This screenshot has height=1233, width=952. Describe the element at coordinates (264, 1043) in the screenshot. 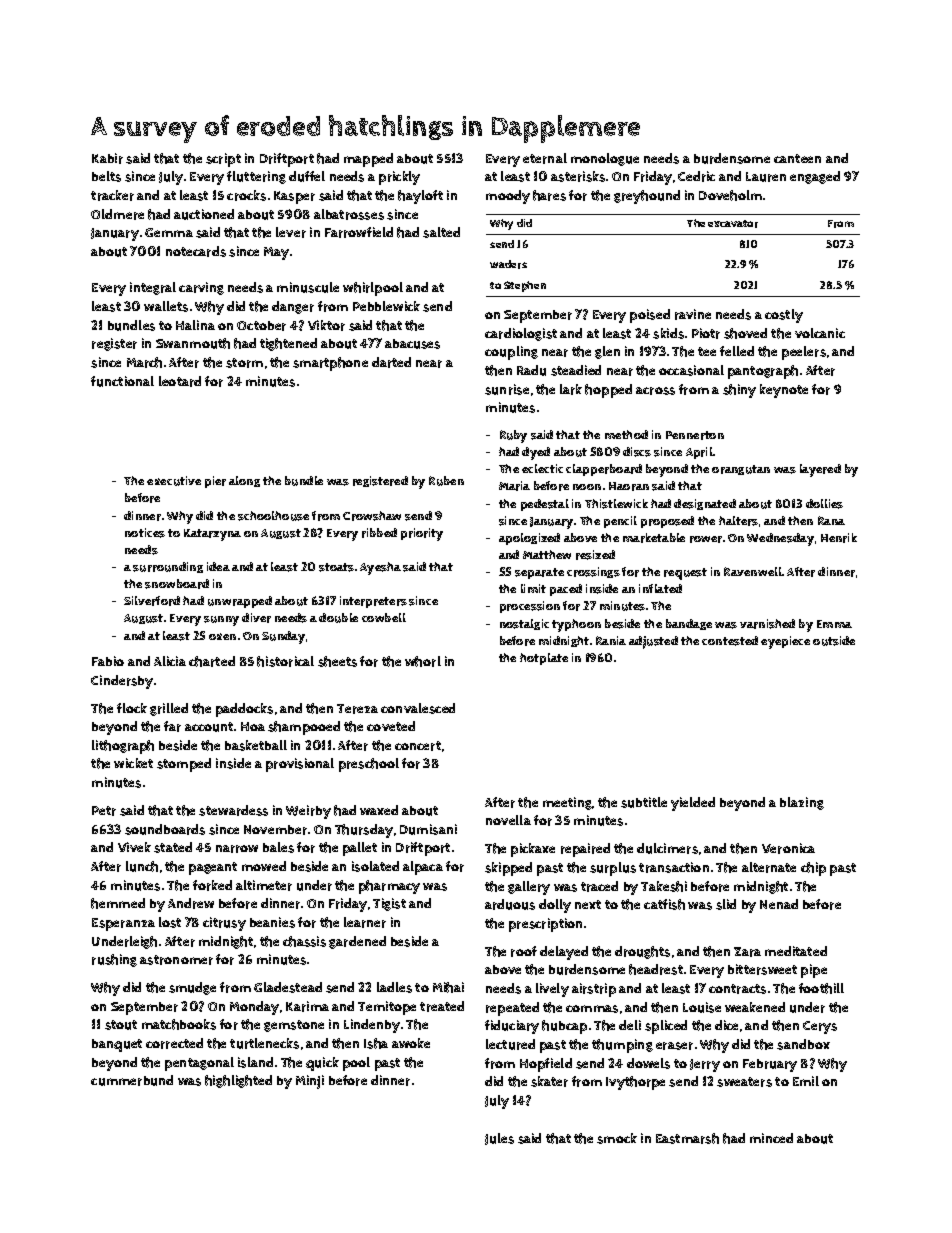

I see `turtlenecks` at that location.
